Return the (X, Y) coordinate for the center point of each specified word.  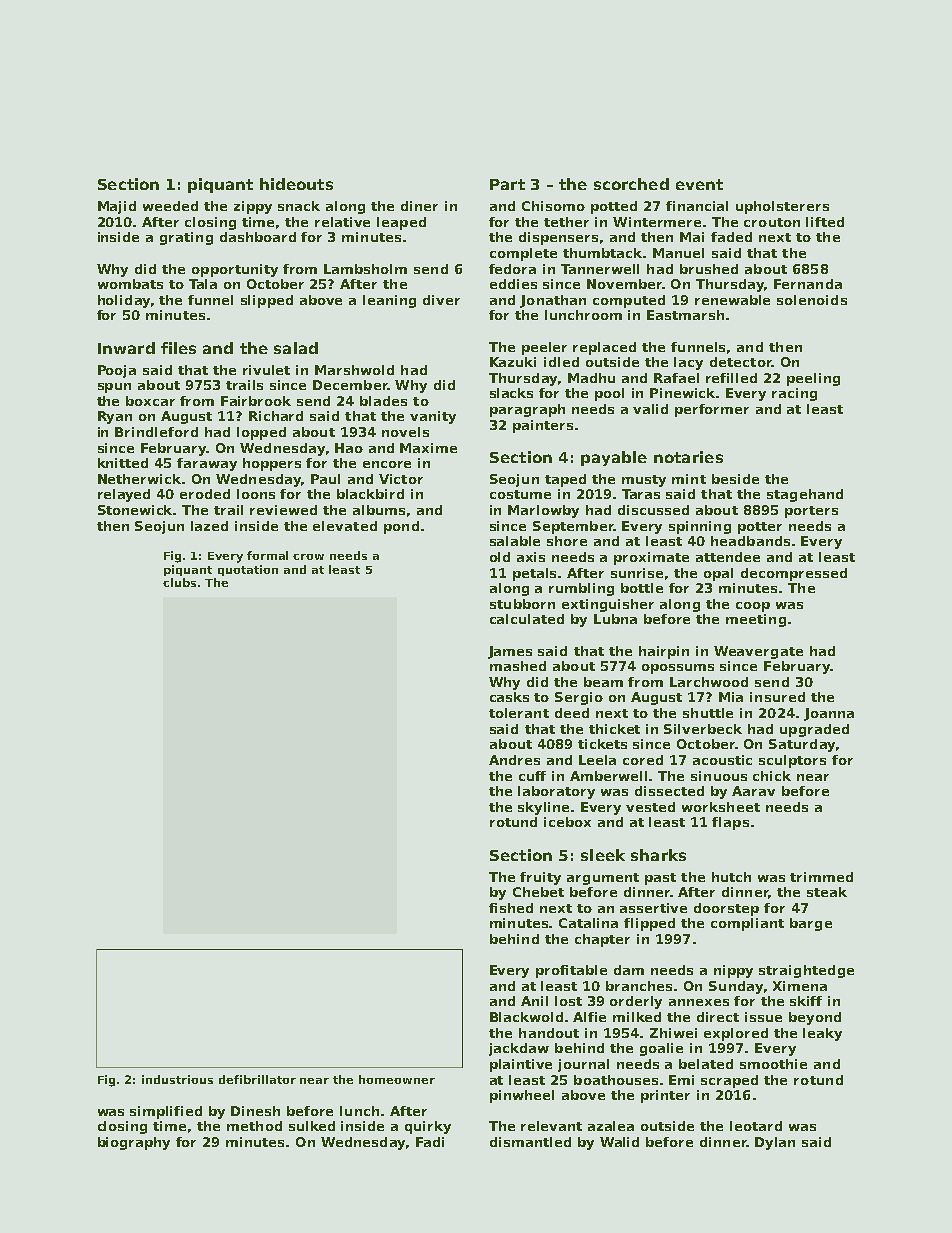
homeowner (397, 1079)
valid (650, 409)
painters (543, 426)
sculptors (792, 761)
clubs (179, 582)
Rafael (676, 378)
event (699, 184)
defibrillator (257, 1079)
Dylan (775, 1143)
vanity (433, 417)
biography (134, 1143)
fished (511, 908)
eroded (205, 494)
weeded (170, 206)
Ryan (115, 417)
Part (507, 184)
